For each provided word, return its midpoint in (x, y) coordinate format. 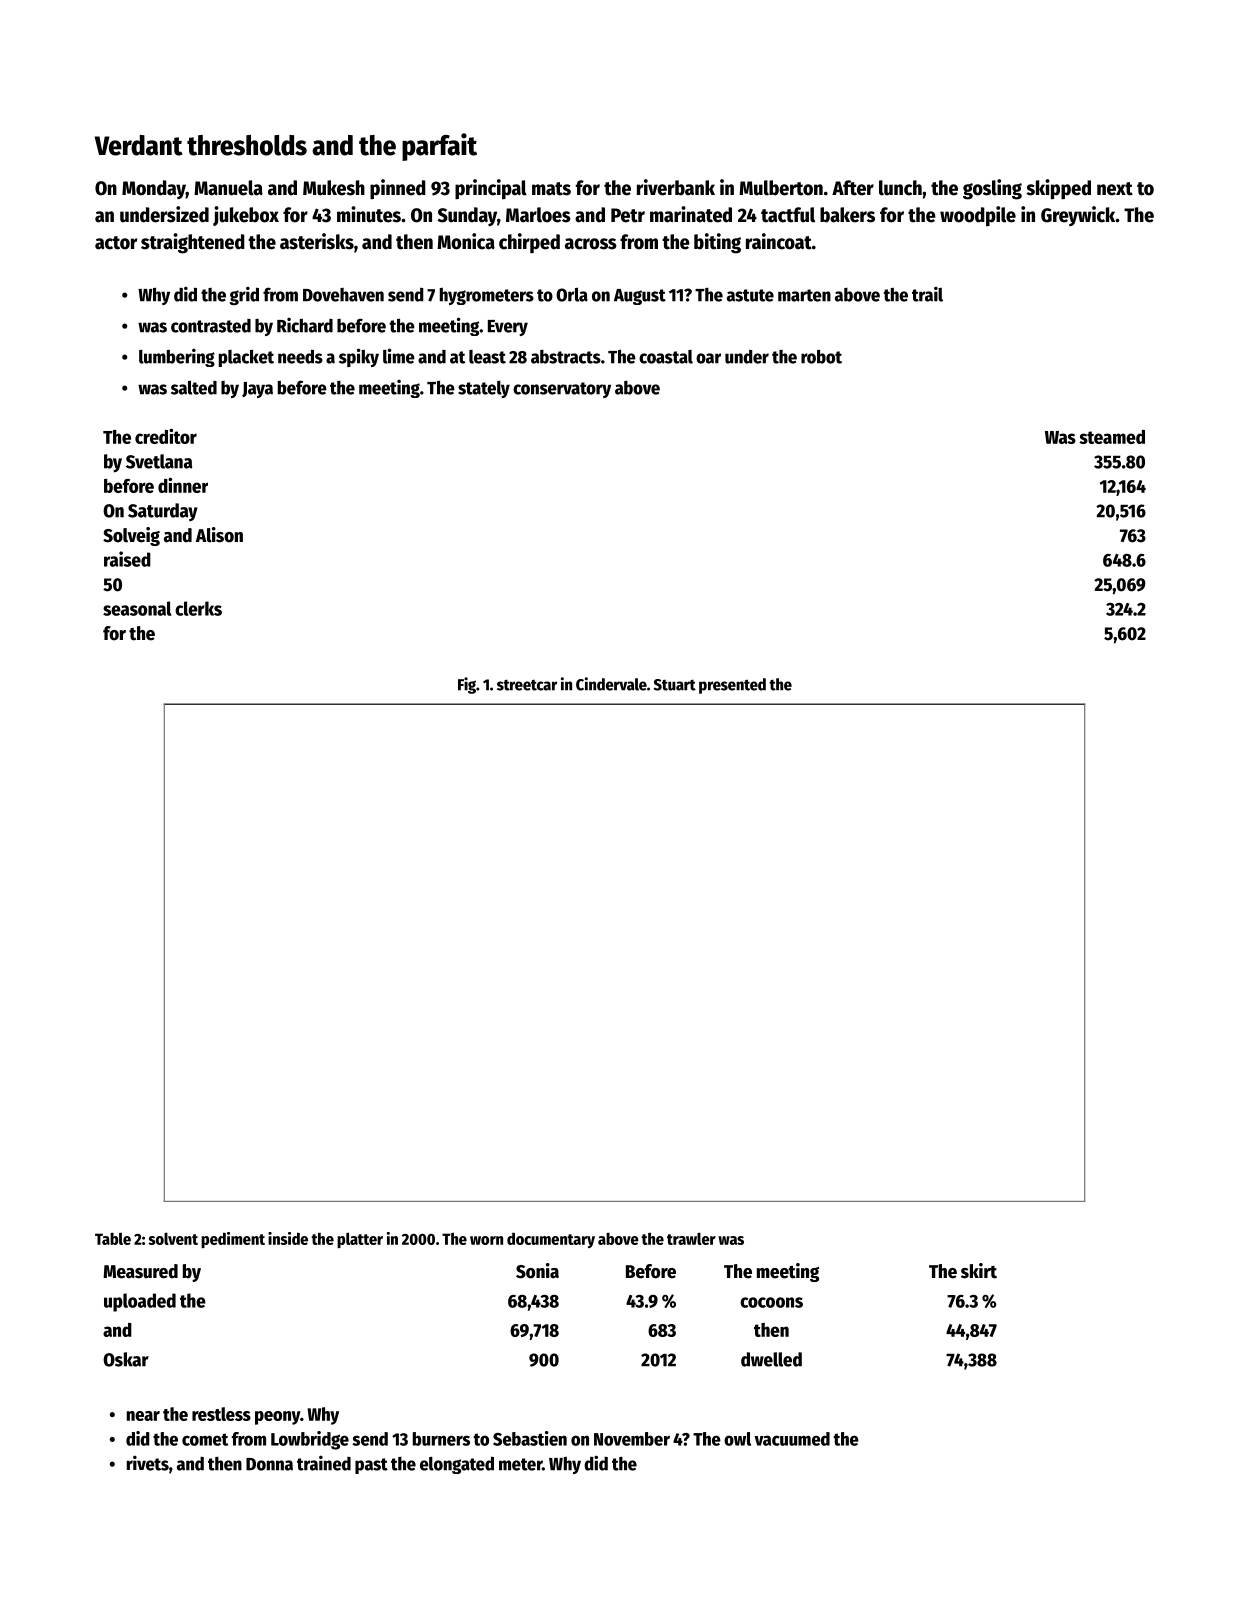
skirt (979, 1271)
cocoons (771, 1302)
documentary (551, 1240)
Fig (467, 685)
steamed (1112, 437)
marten (804, 295)
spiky (359, 357)
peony (277, 1418)
